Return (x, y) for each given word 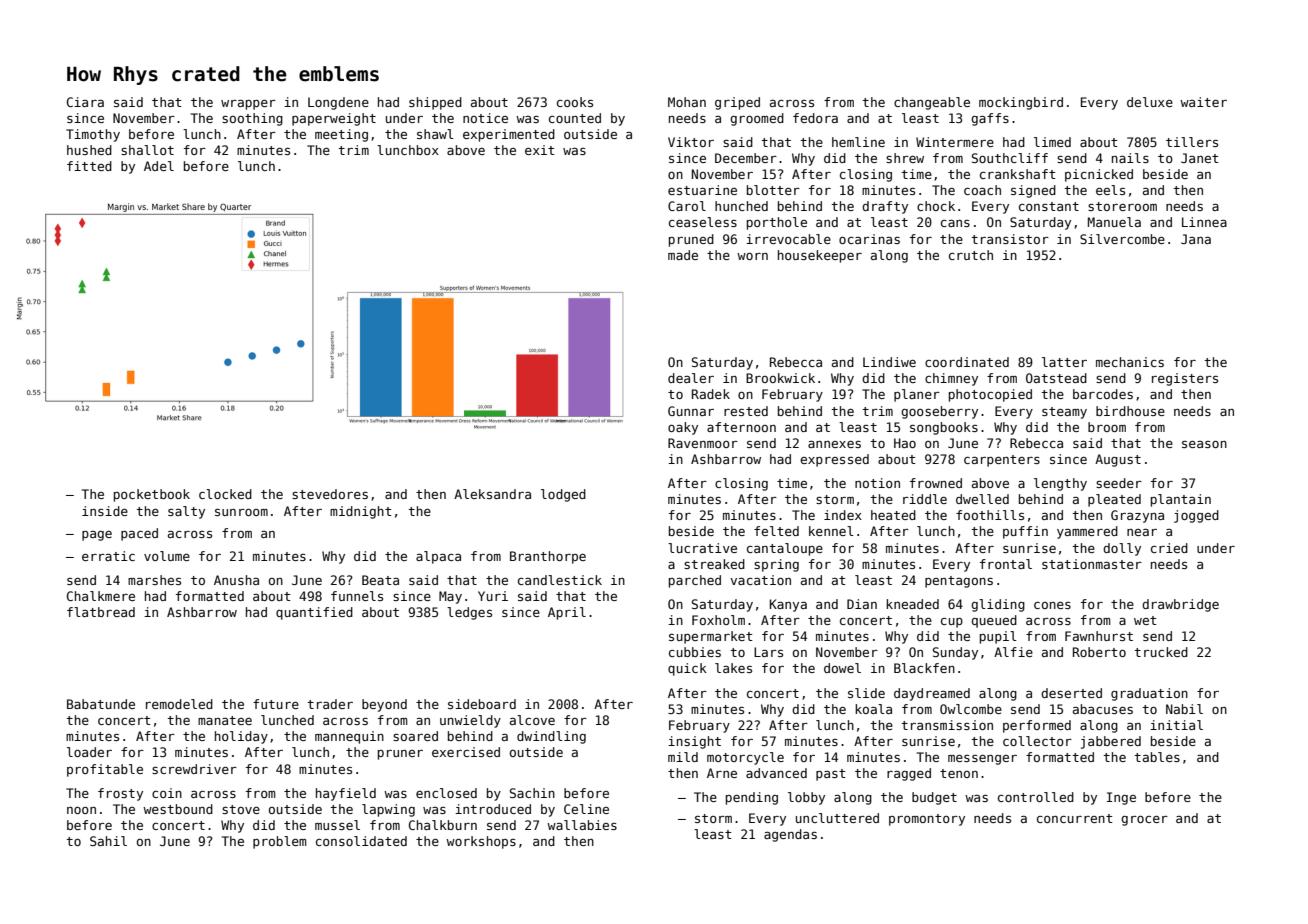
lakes (733, 668)
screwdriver (194, 769)
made (683, 255)
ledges (469, 613)
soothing (252, 119)
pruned (691, 240)
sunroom (241, 512)
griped (737, 103)
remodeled (179, 704)
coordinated (967, 362)
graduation (1149, 694)
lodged (563, 495)
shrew (905, 158)
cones (1052, 605)
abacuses (1103, 709)
